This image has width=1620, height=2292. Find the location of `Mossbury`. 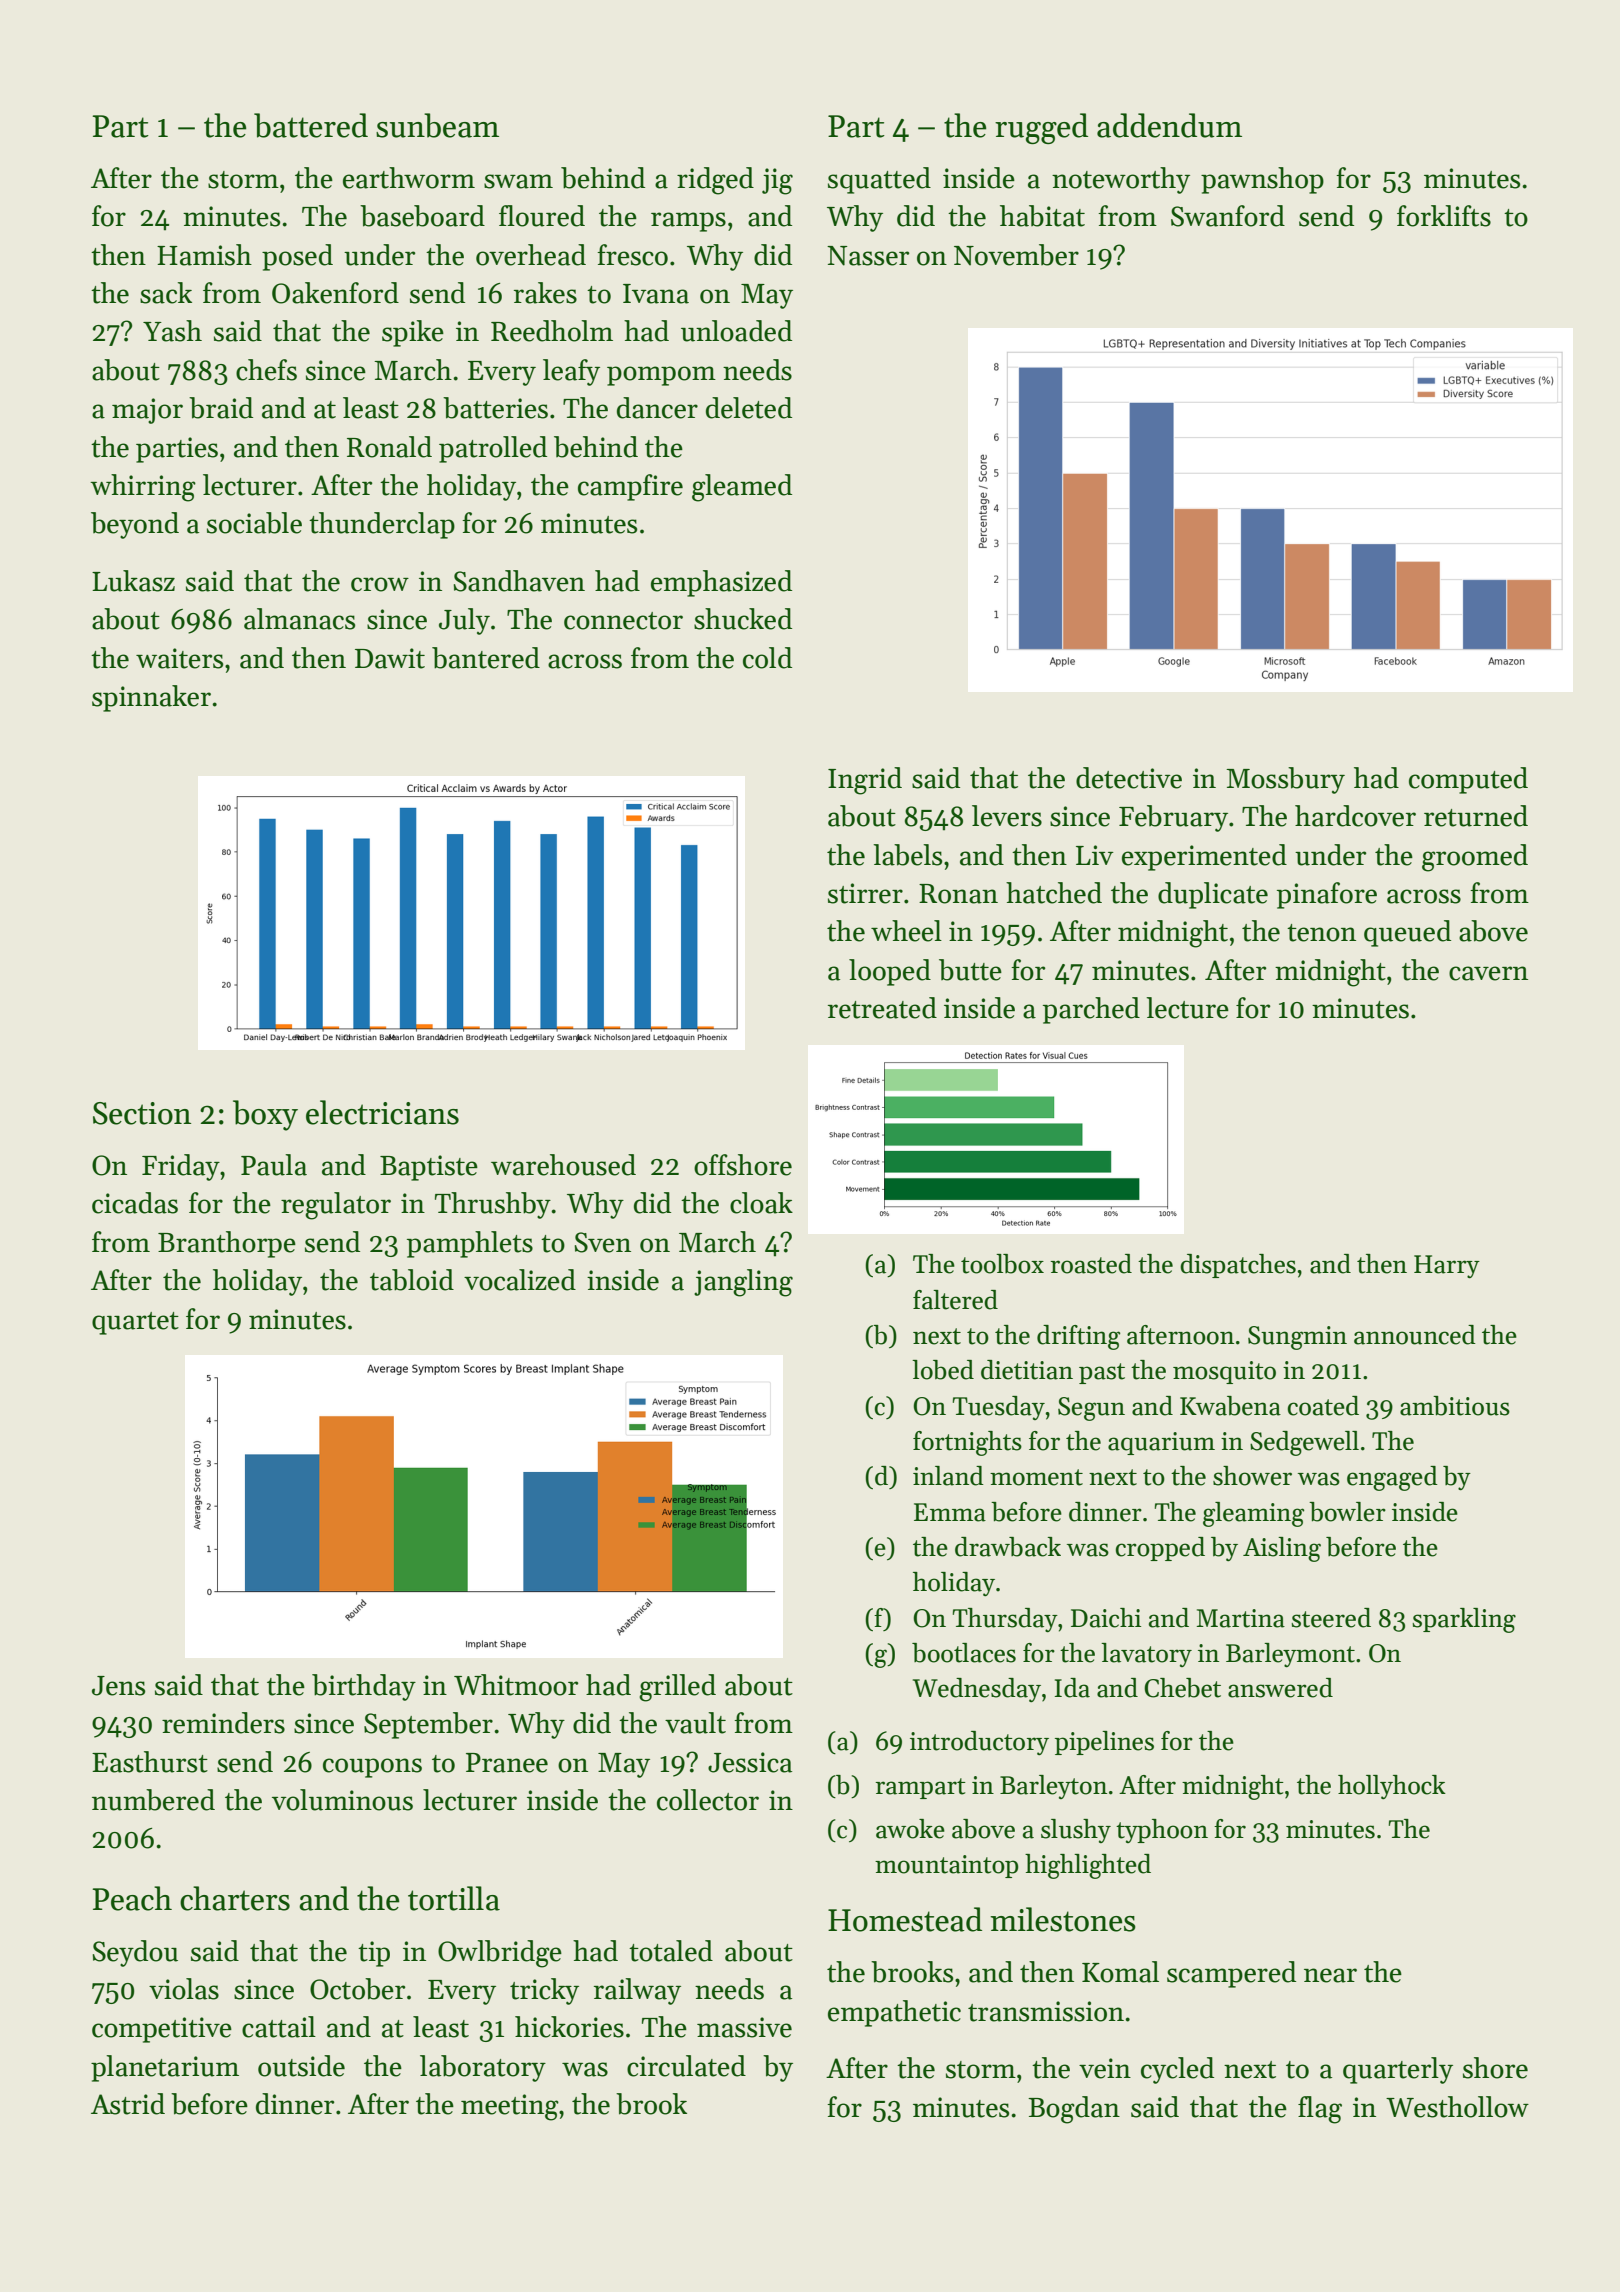

Mossbury is located at coordinates (1285, 780).
